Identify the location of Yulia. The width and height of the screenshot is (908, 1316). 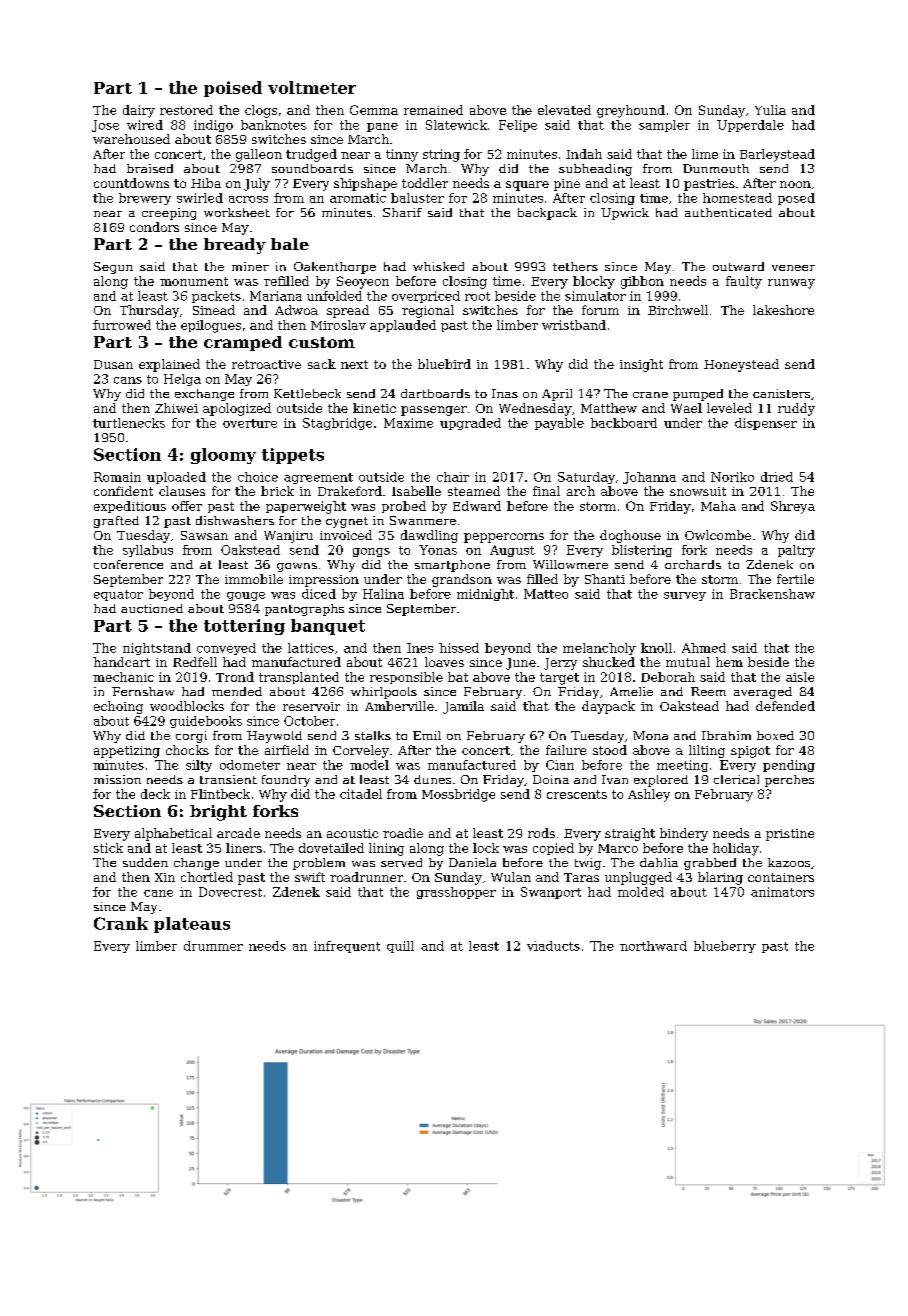
(770, 110).
